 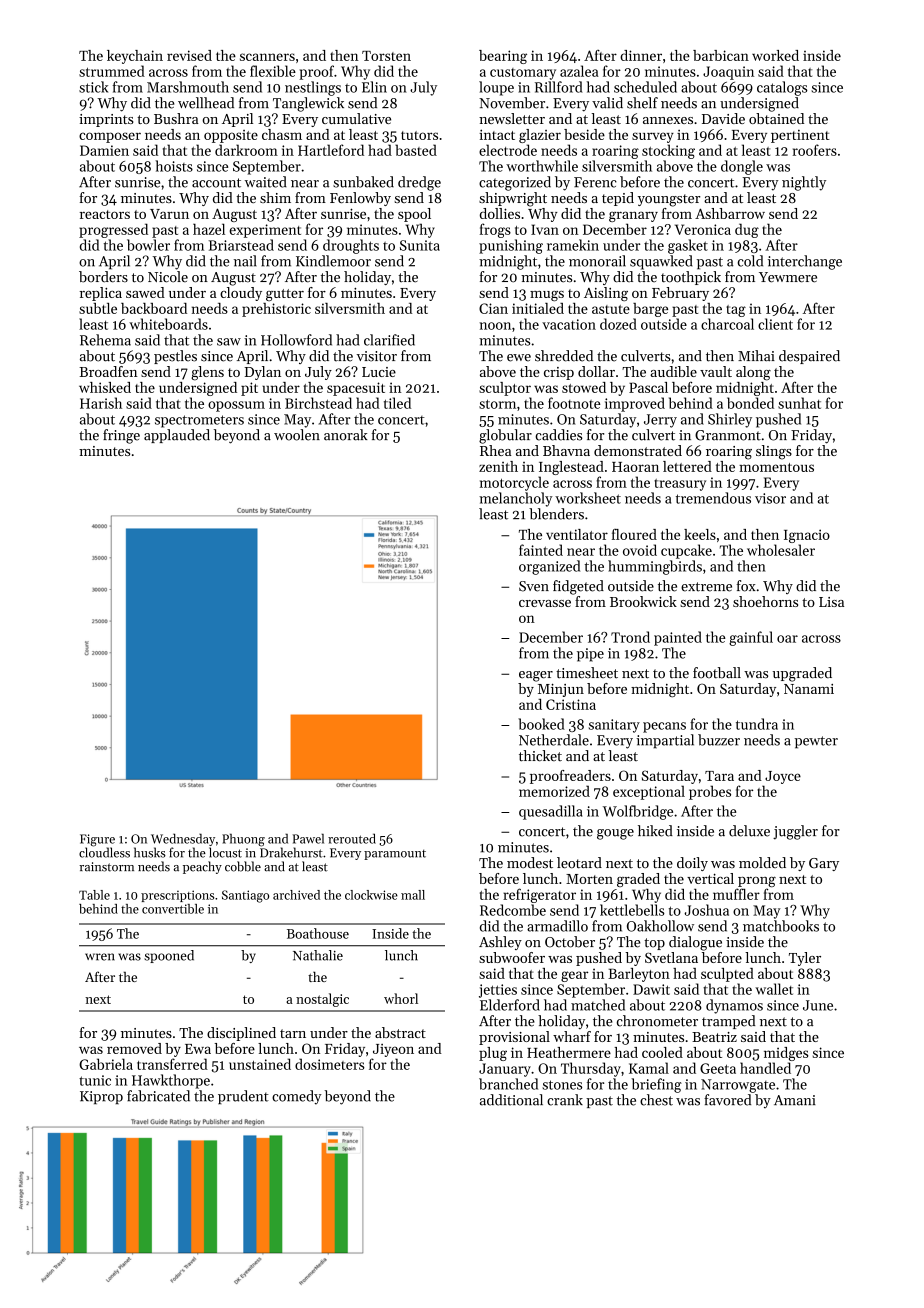 What do you see at coordinates (169, 956) in the screenshot?
I see `spooned` at bounding box center [169, 956].
